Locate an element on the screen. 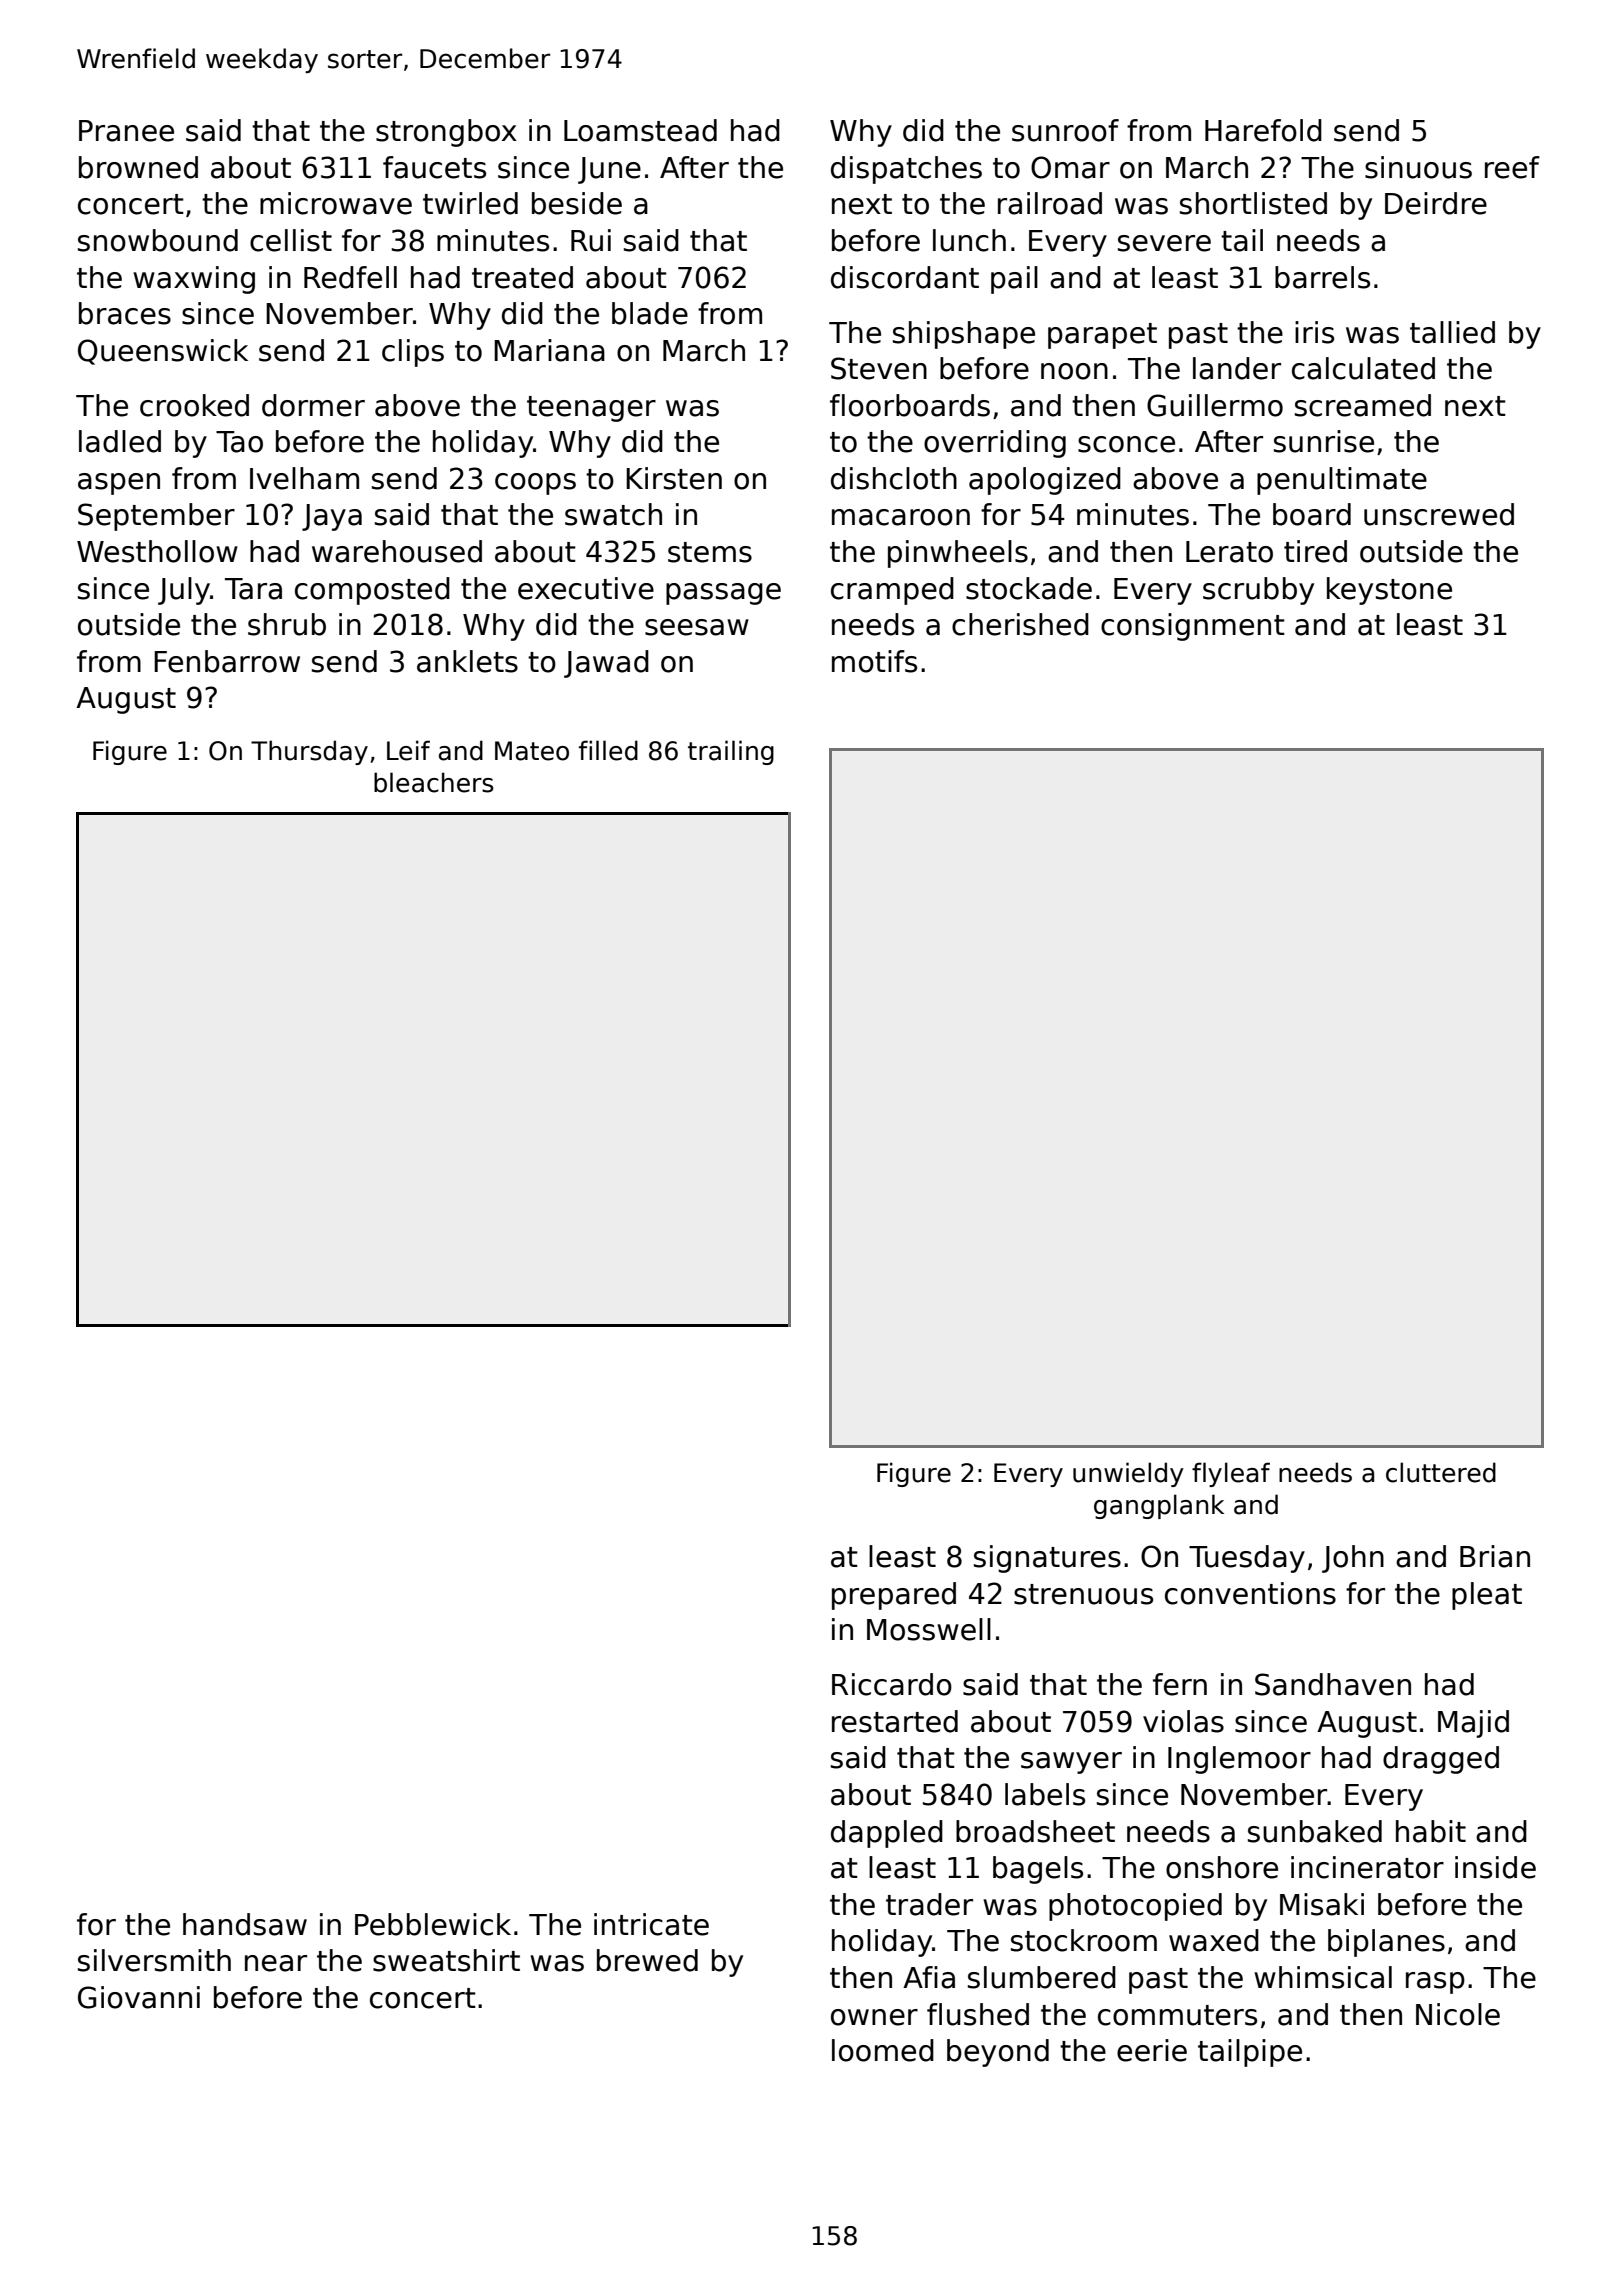 Image resolution: width=1620 pixels, height=2292 pixels. consignment is located at coordinates (1193, 627).
